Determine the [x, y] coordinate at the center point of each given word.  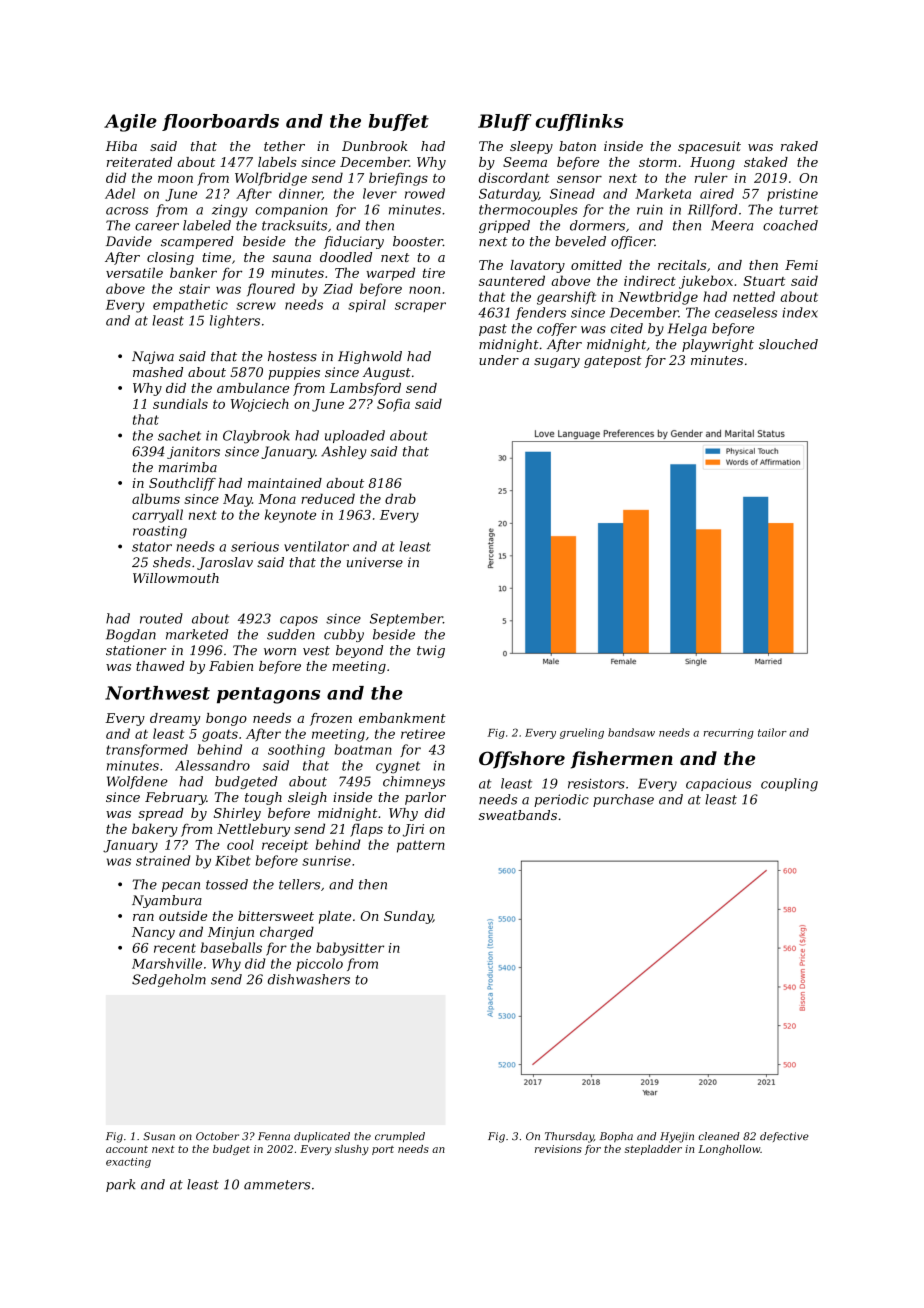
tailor [772, 732]
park [120, 1185]
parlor [425, 798]
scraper [420, 307]
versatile [134, 272]
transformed [147, 750]
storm [658, 162]
